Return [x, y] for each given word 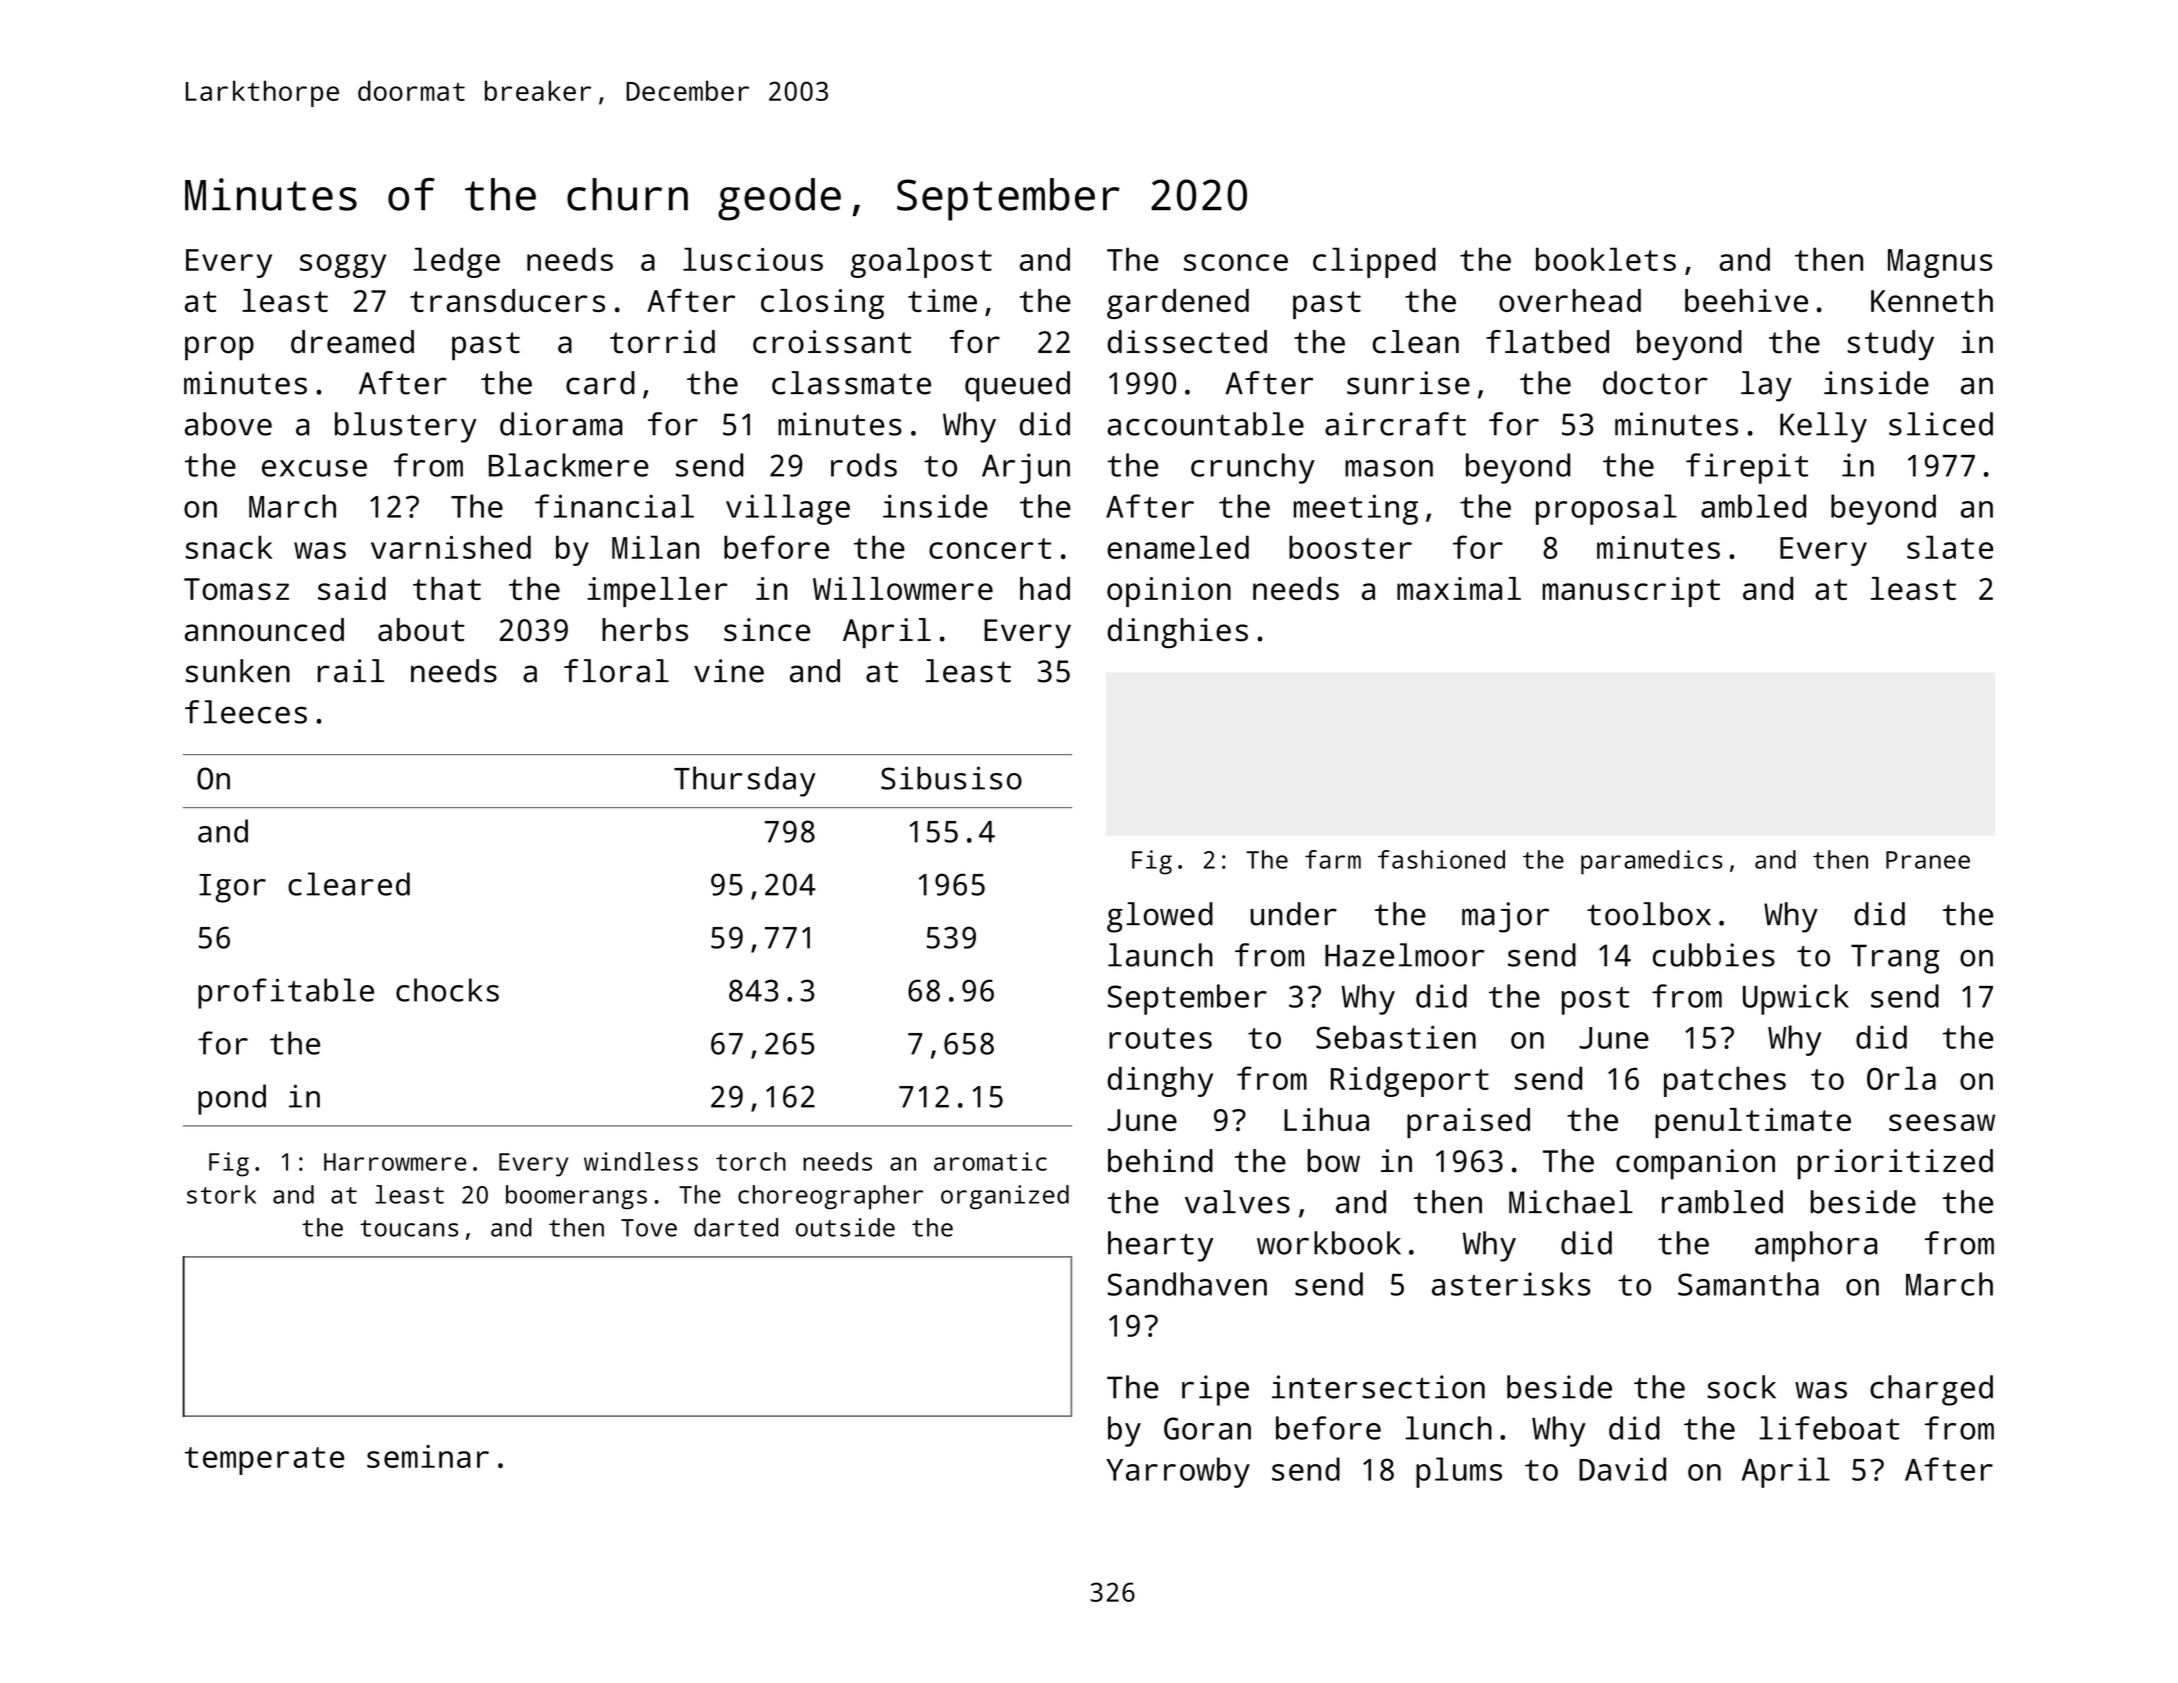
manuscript [1631, 592]
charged [1931, 1390]
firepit [1747, 468]
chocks [447, 990]
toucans [409, 1228]
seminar [428, 1456]
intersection [1378, 1387]
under [1293, 914]
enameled [1178, 547]
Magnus [1940, 263]
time [942, 300]
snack [229, 547]
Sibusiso [951, 778]
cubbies [1714, 955]
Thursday [745, 781]
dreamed [352, 342]
